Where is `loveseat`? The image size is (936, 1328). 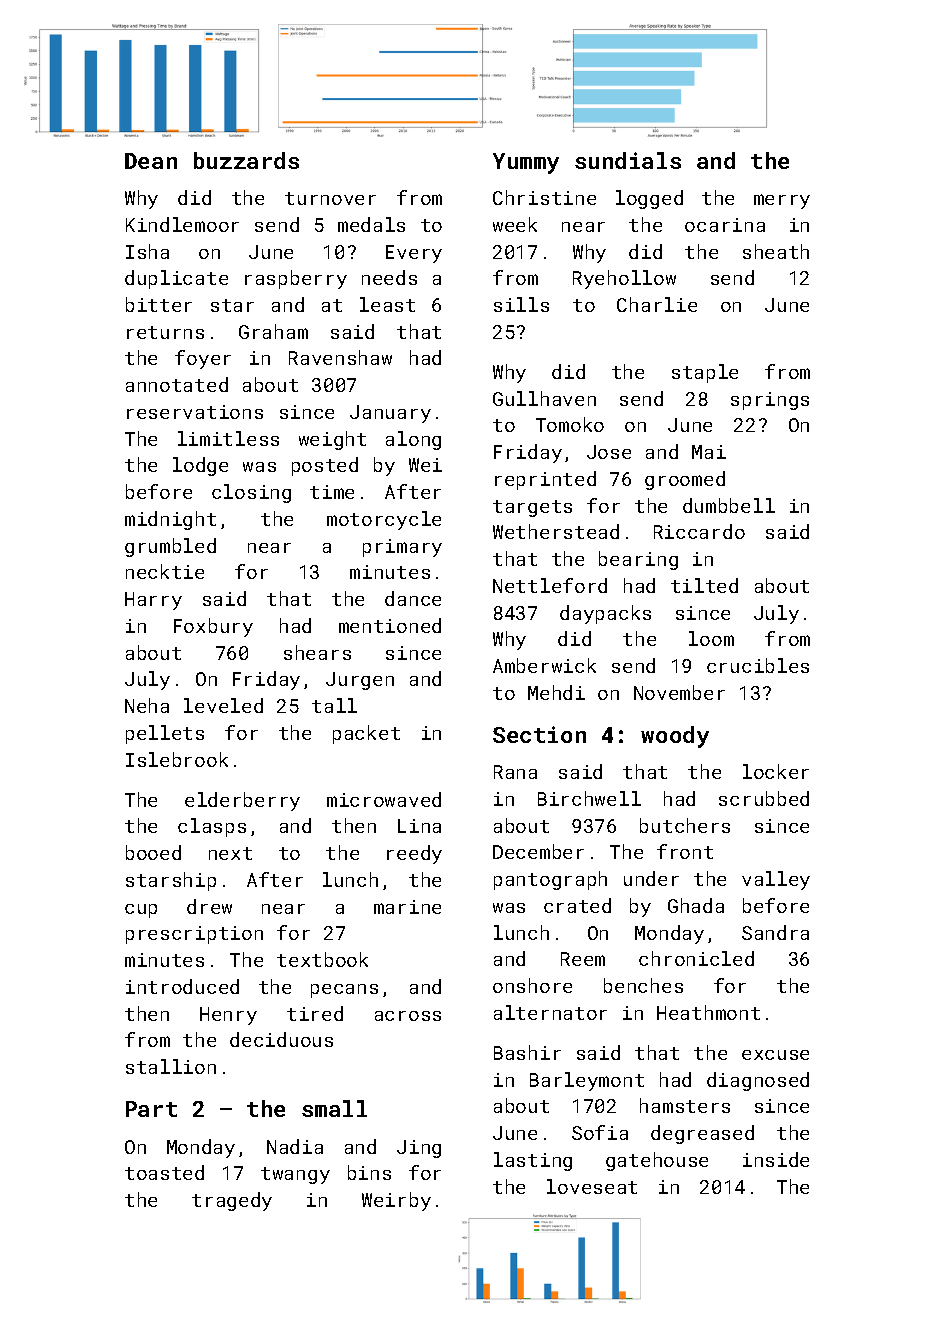 loveseat is located at coordinates (592, 1186).
